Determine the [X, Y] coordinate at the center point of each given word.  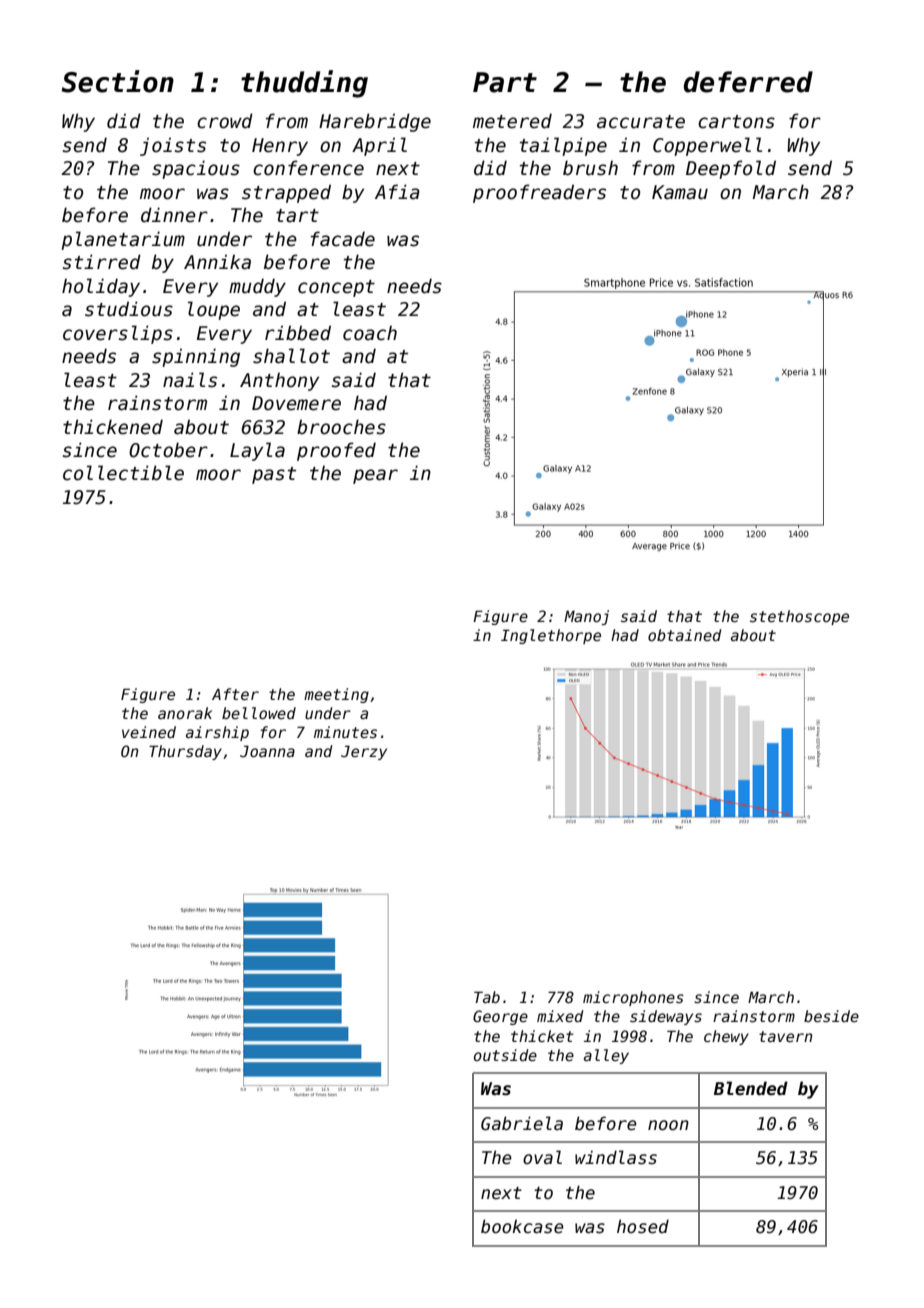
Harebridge [375, 122]
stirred [102, 262]
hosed [643, 1226]
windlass [616, 1157]
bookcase [522, 1226]
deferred [748, 82]
